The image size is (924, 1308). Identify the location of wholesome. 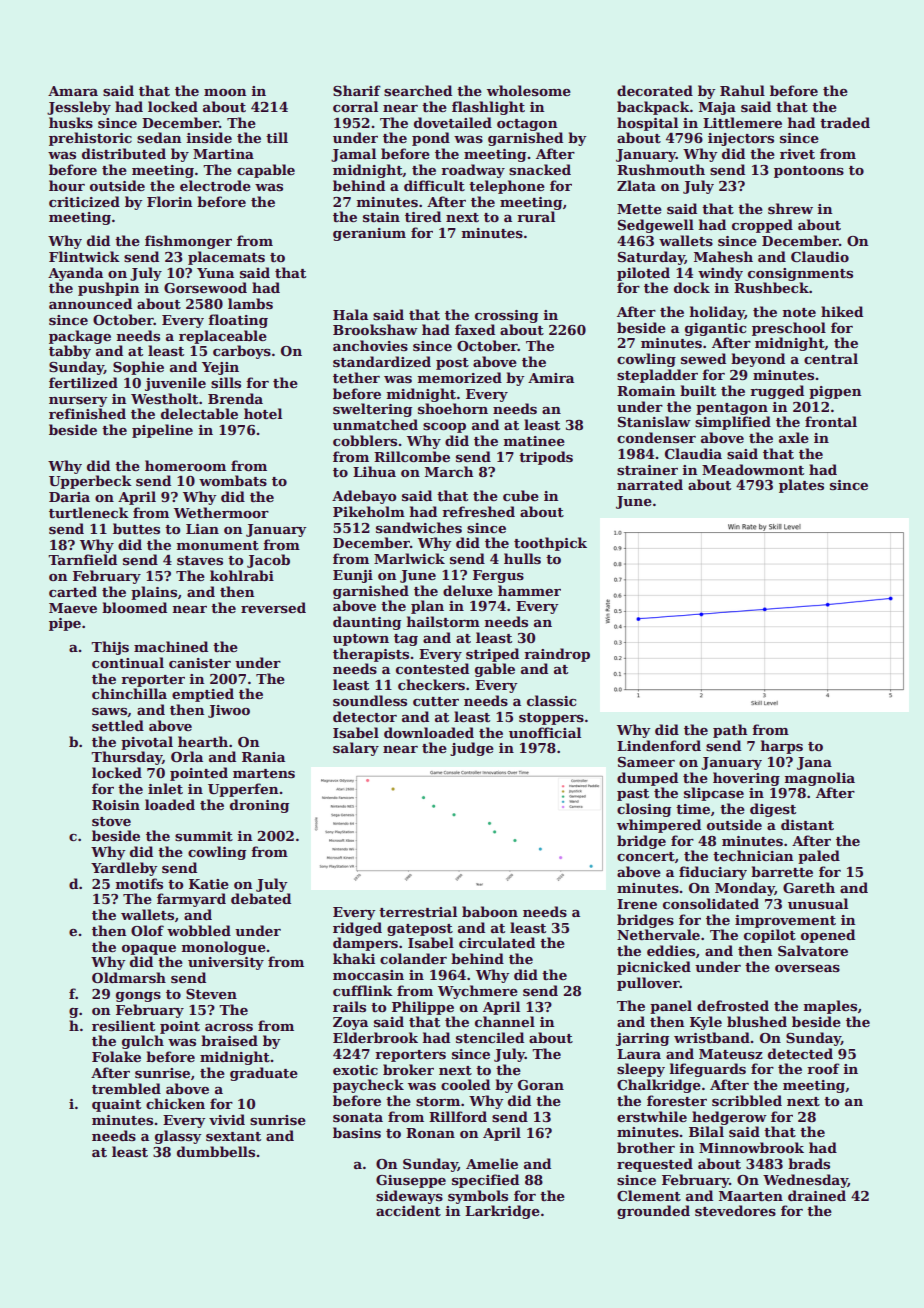
(529, 90).
